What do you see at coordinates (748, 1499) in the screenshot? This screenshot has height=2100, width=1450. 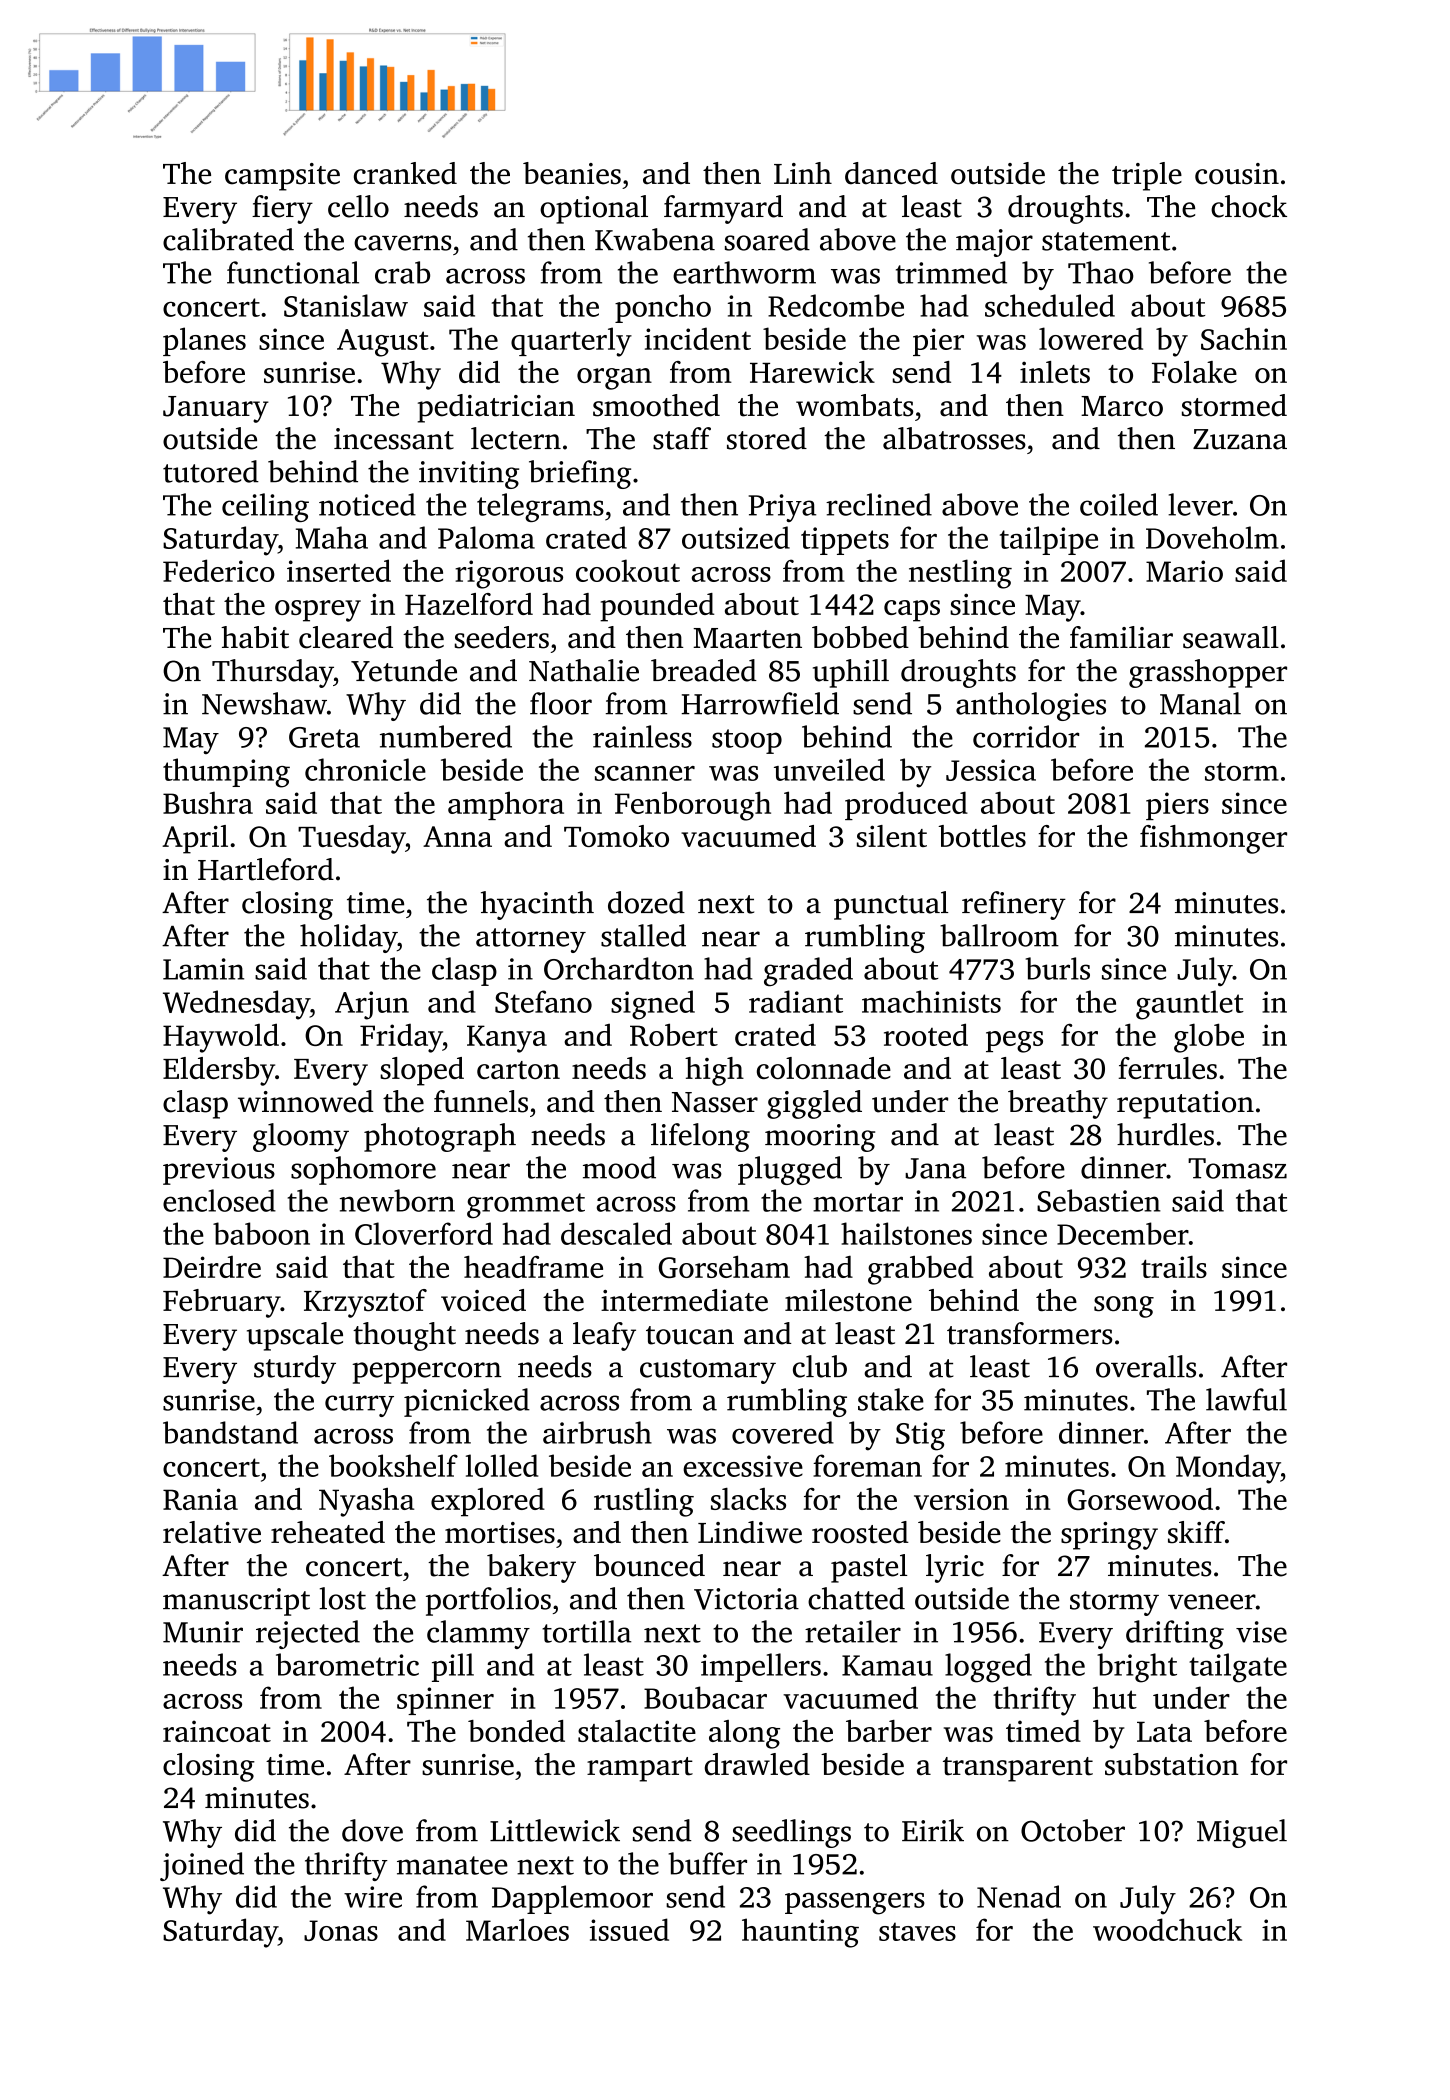 I see `slacks` at bounding box center [748, 1499].
